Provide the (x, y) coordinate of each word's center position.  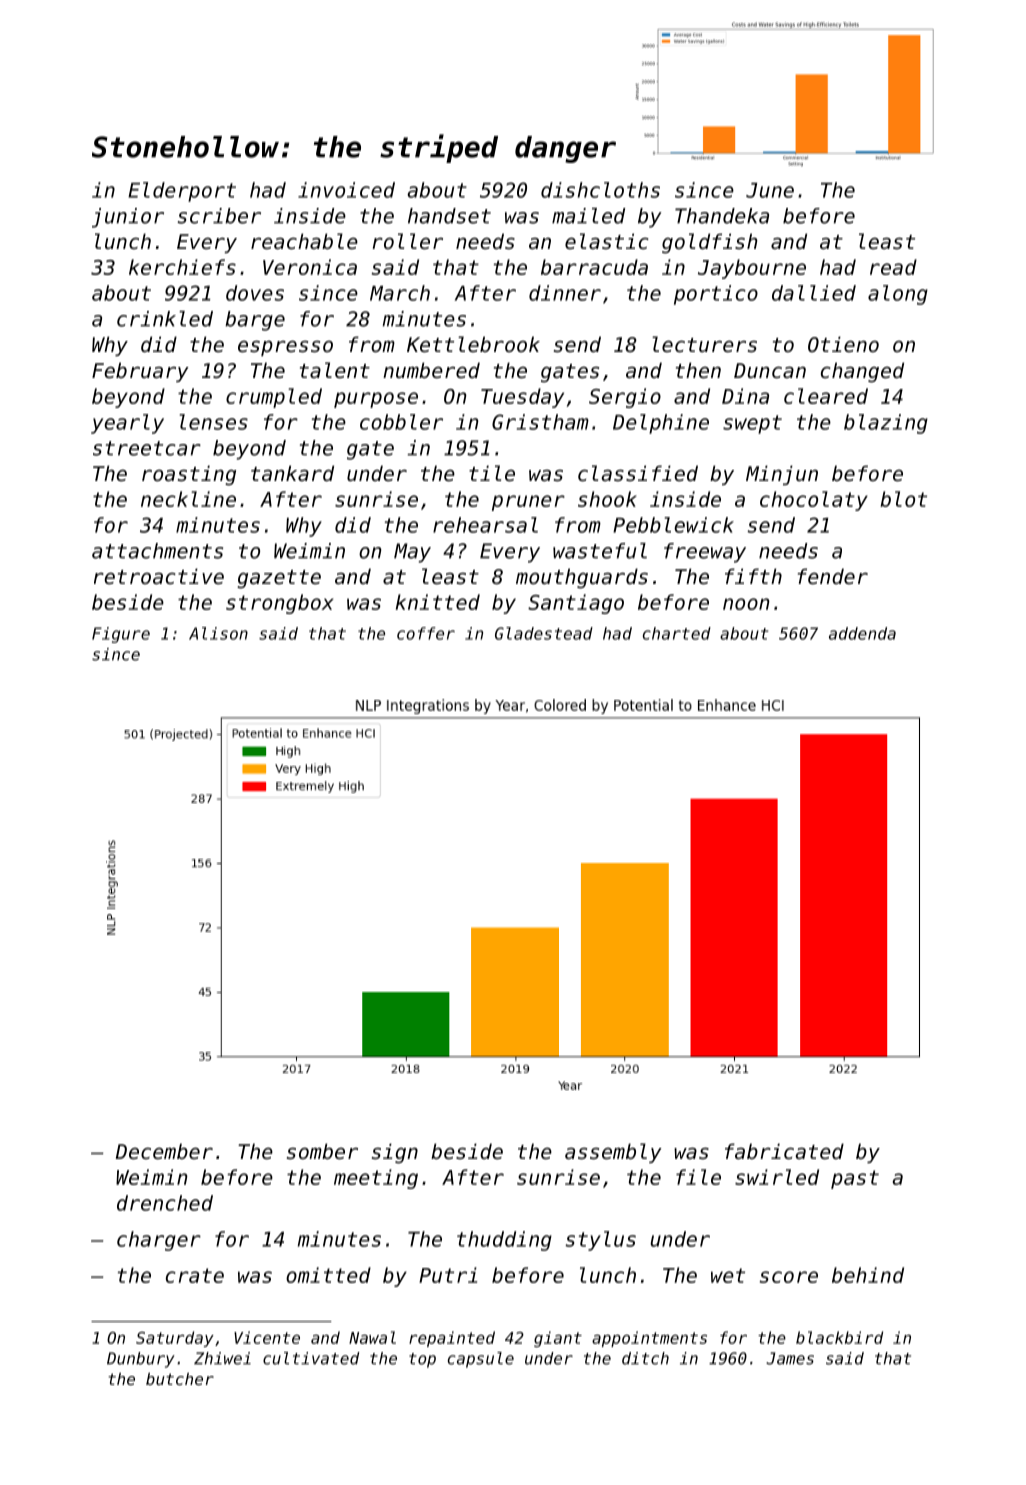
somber (322, 1151)
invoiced (346, 190)
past (855, 1179)
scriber (219, 216)
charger (159, 1241)
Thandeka (722, 216)
